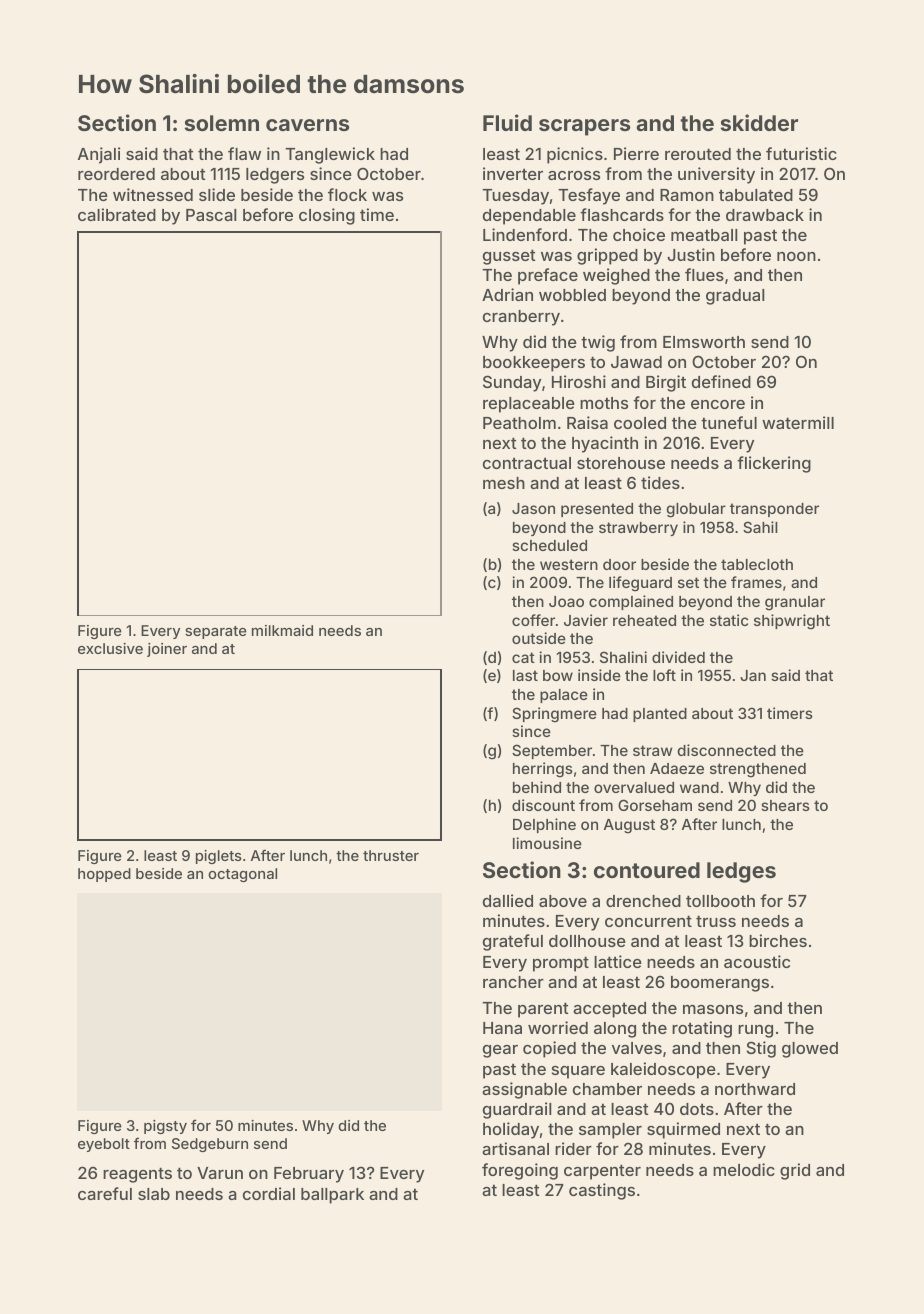 Image resolution: width=924 pixels, height=1314 pixels. What do you see at coordinates (721, 381) in the image?
I see `defined` at bounding box center [721, 381].
